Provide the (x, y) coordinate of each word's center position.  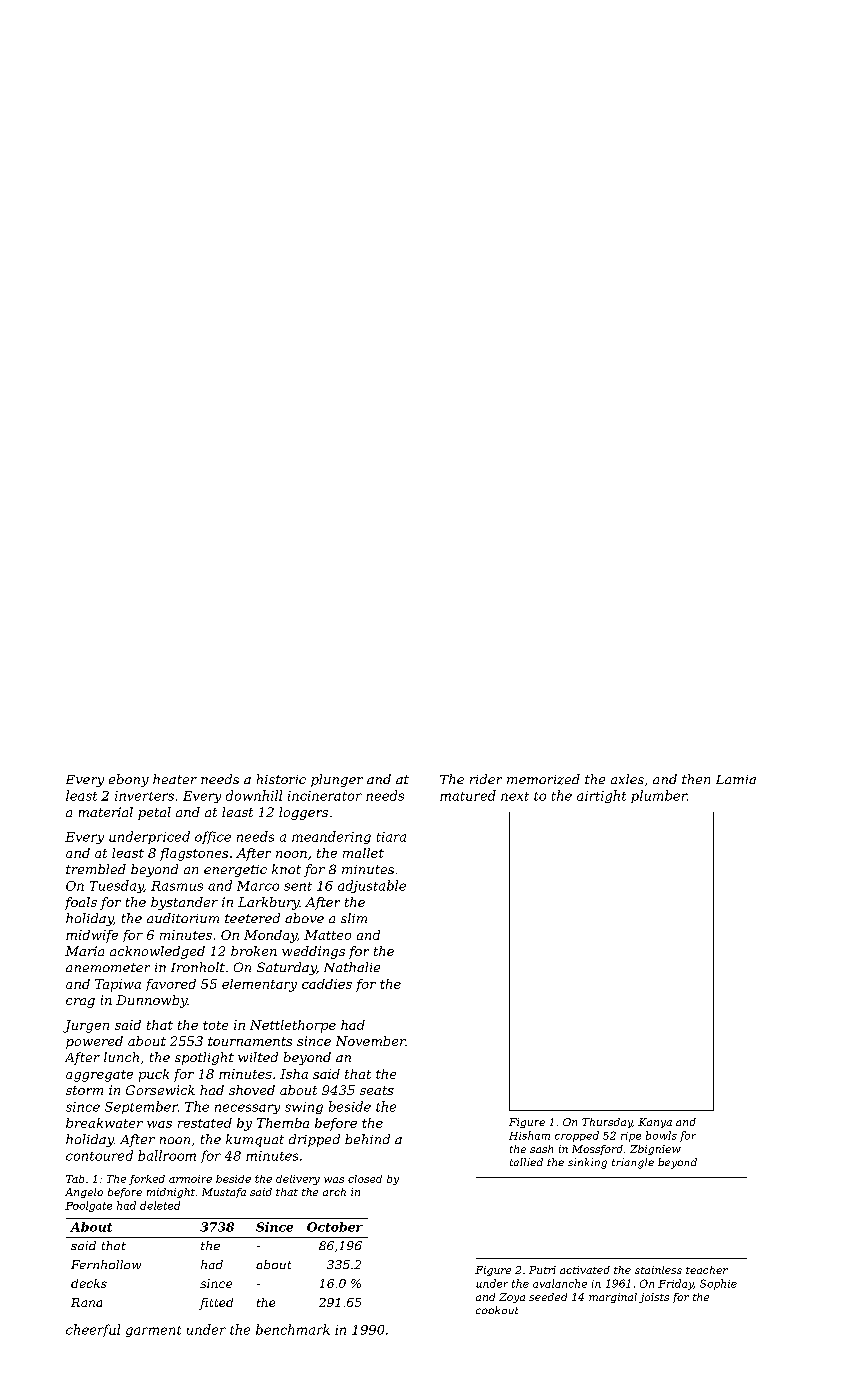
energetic (235, 871)
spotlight (204, 1058)
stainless (658, 1270)
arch (334, 1192)
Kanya (655, 1123)
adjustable (372, 886)
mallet (363, 853)
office (213, 837)
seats (377, 1090)
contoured (99, 1155)
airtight (601, 796)
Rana (86, 1302)
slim (354, 918)
